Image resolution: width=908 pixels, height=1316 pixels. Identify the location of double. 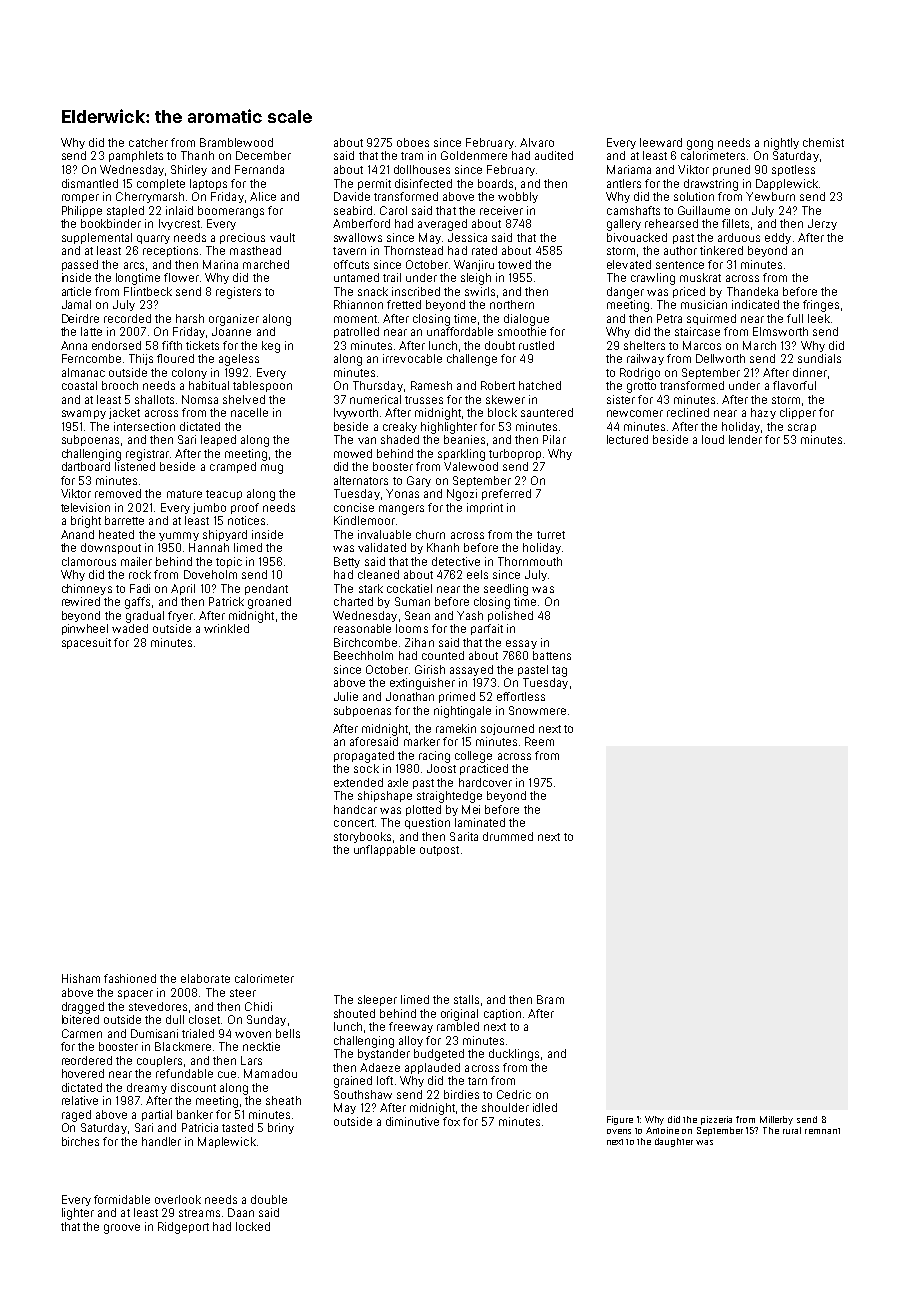
(269, 1199).
